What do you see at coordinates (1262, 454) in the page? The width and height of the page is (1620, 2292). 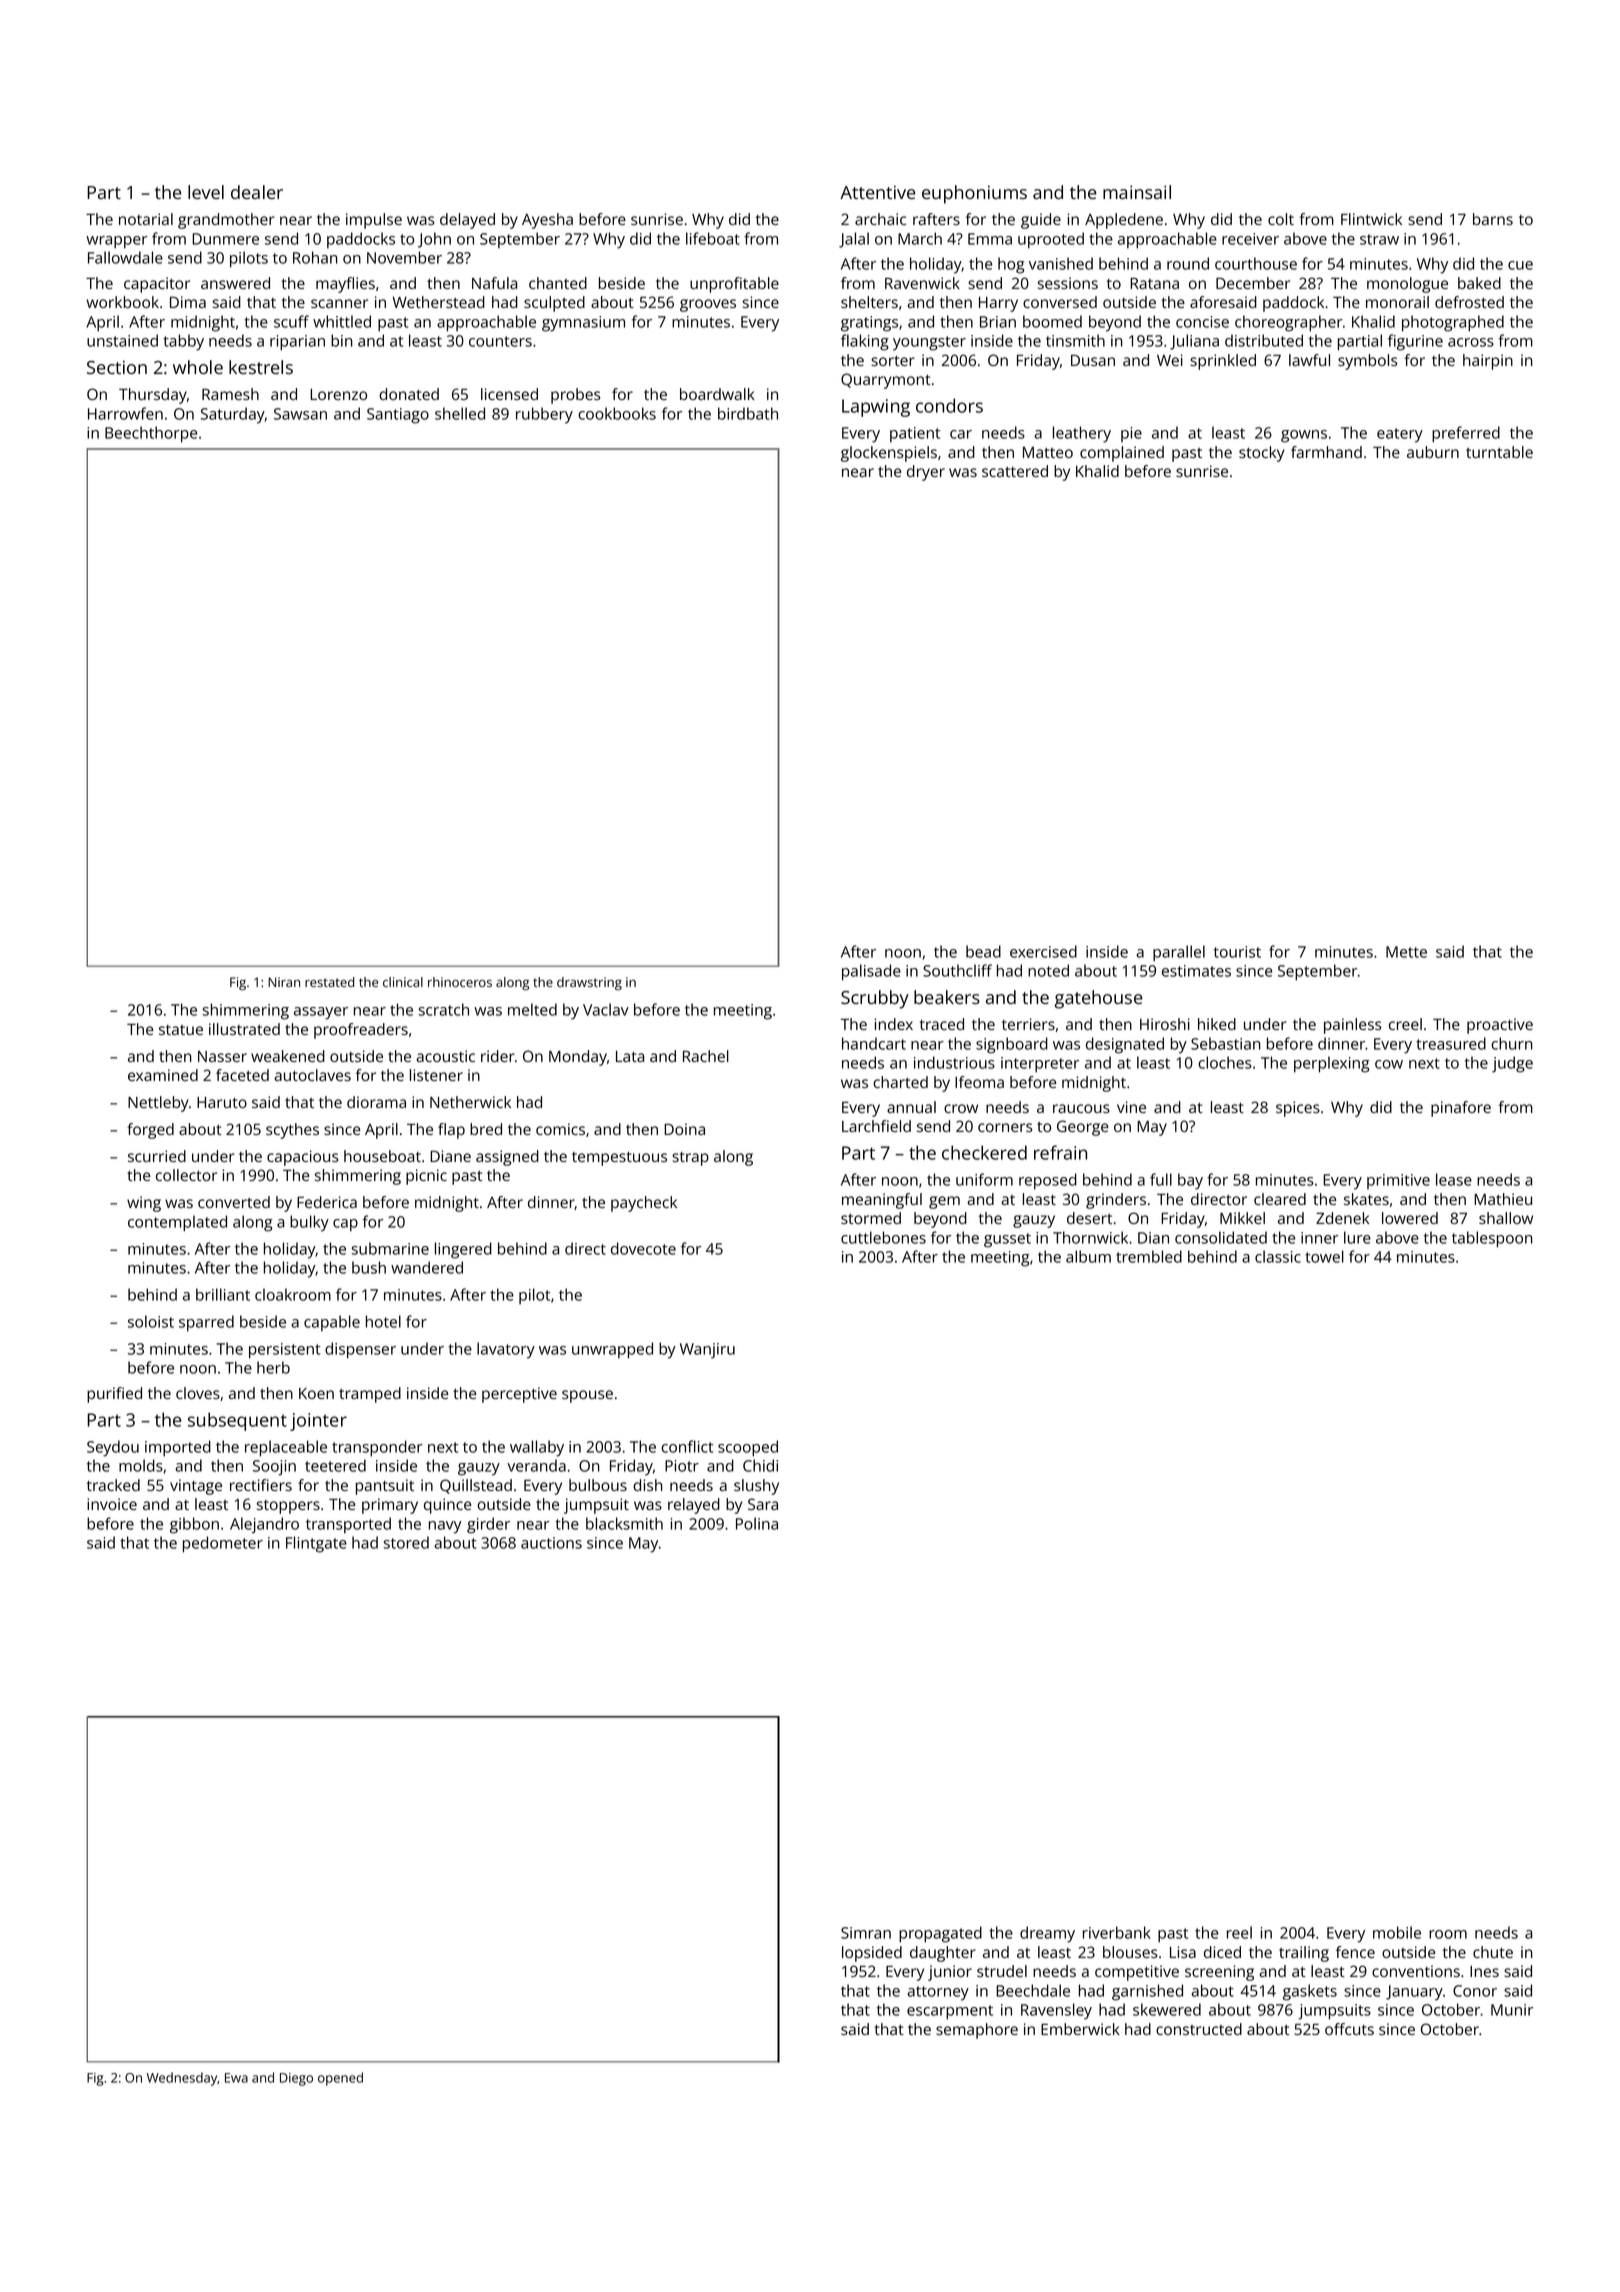 I see `stocky` at bounding box center [1262, 454].
